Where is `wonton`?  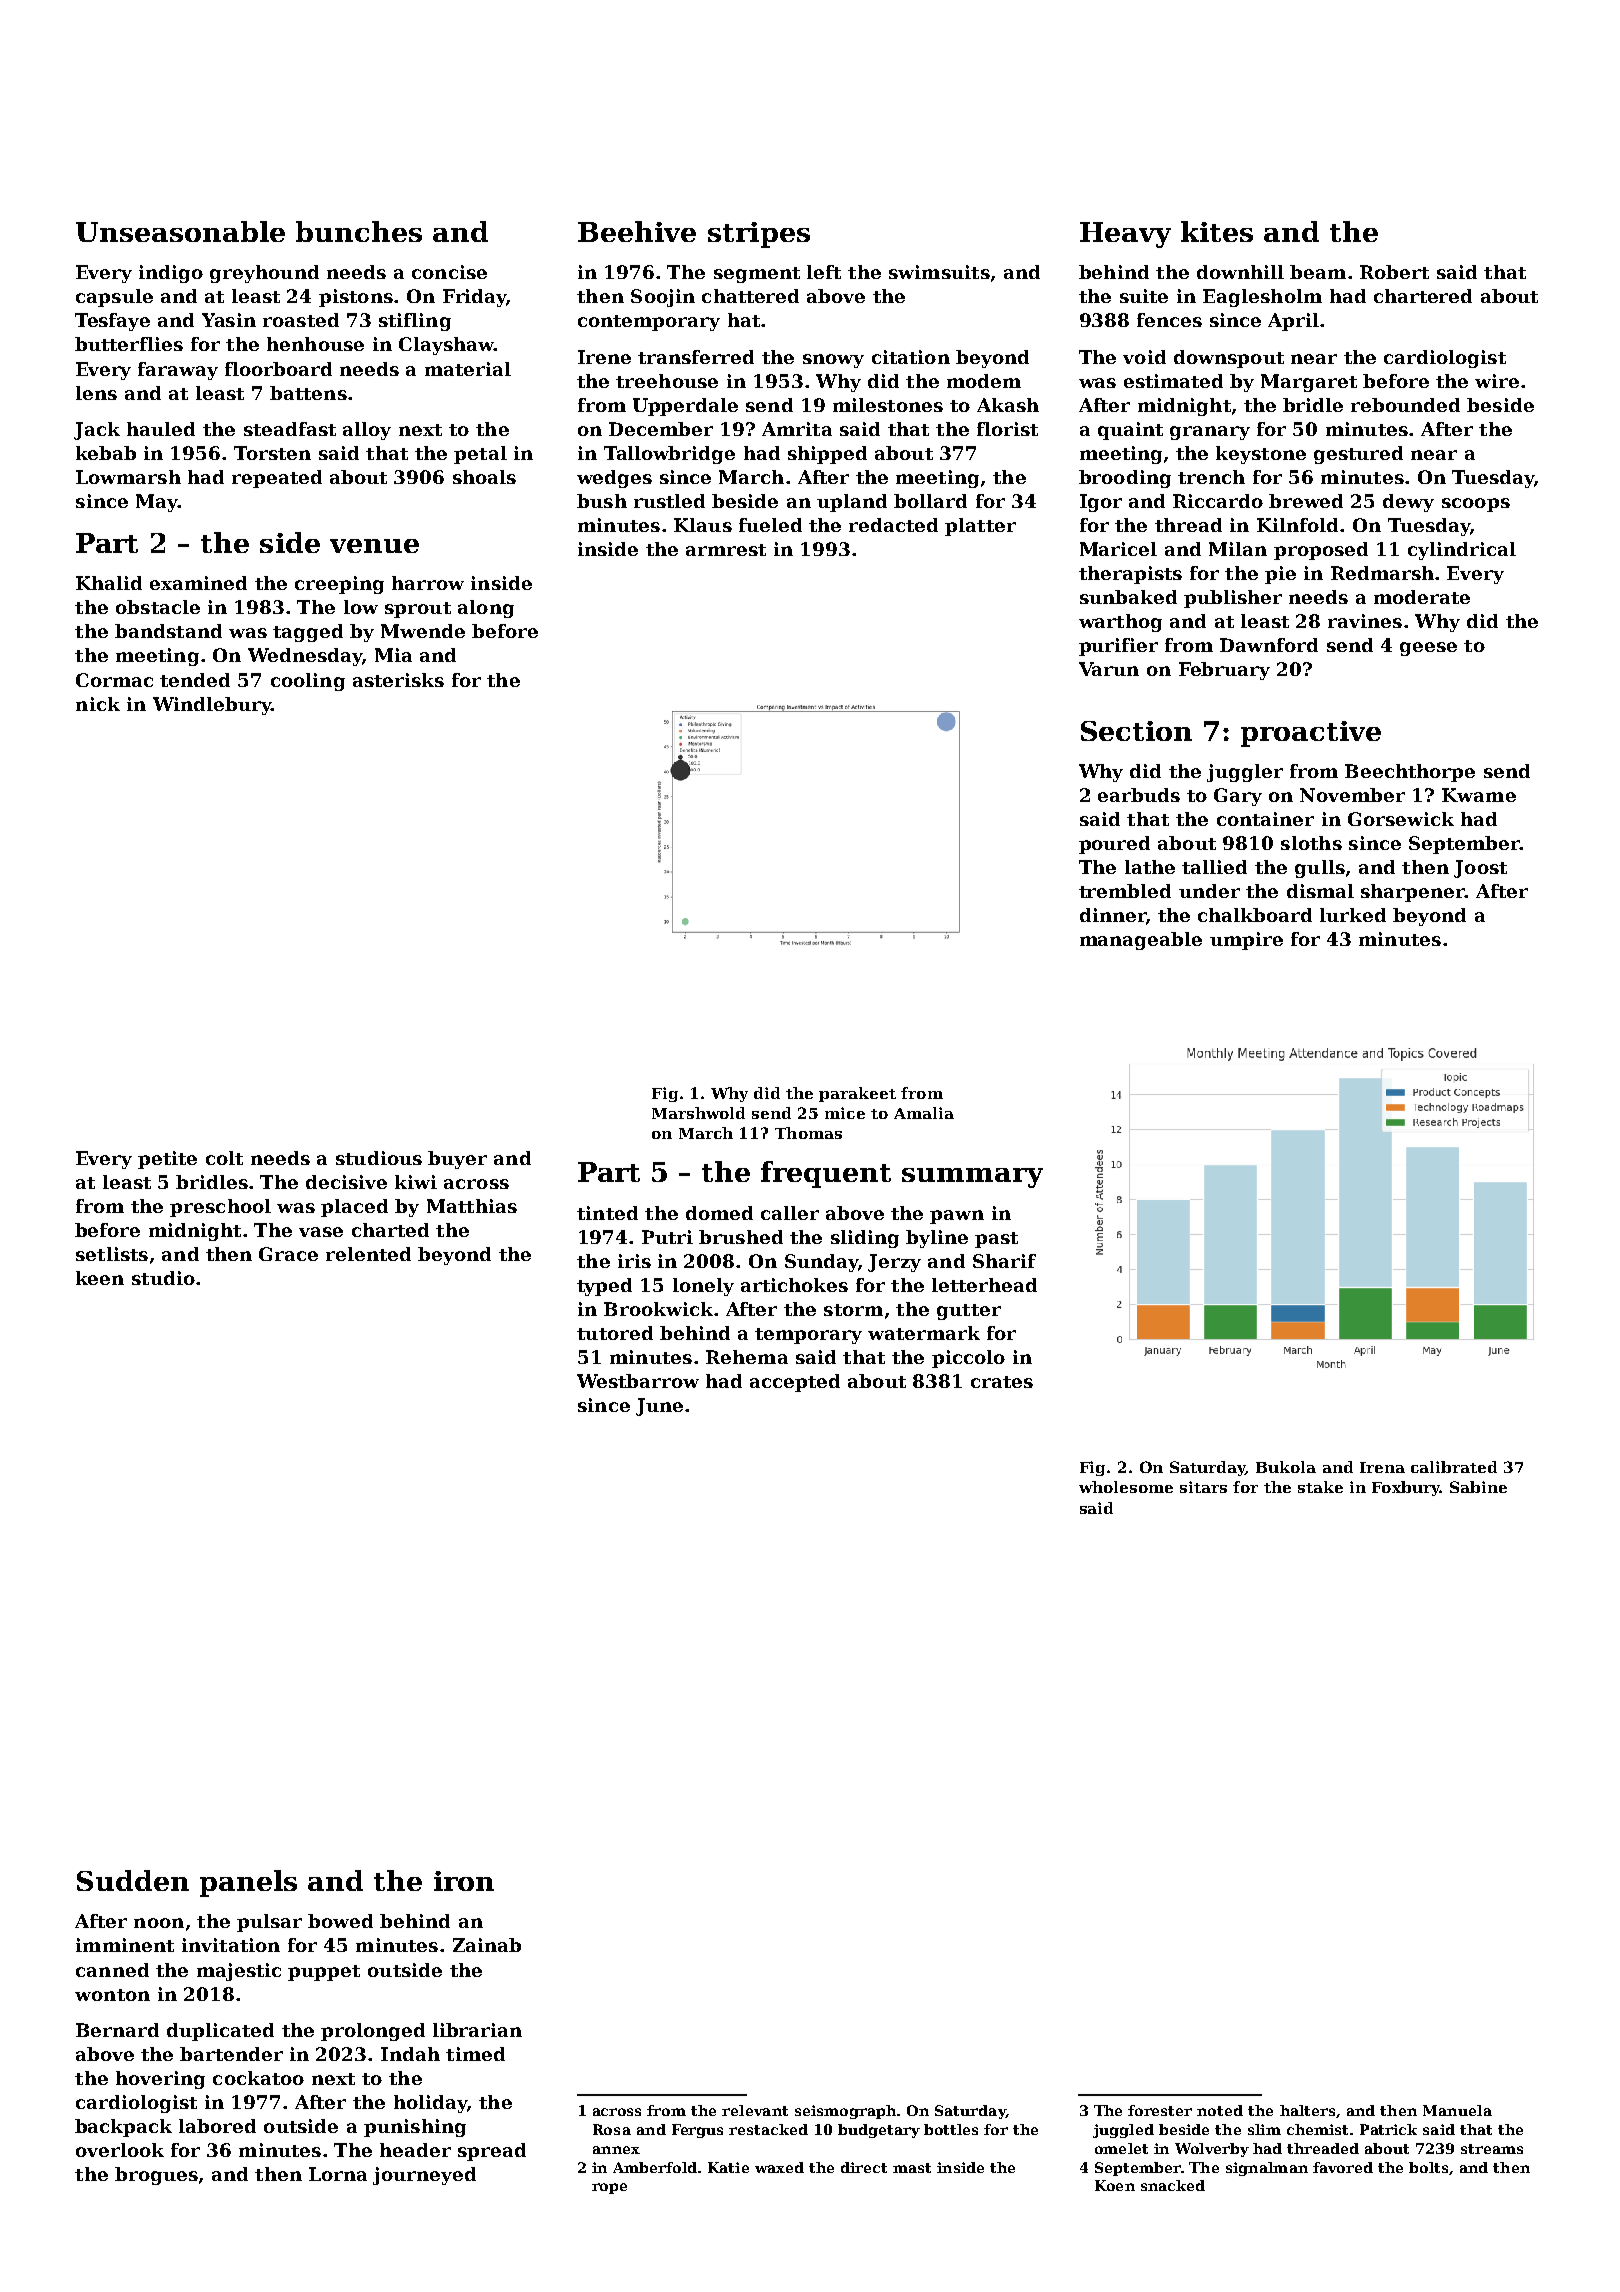 wonton is located at coordinates (112, 1995).
